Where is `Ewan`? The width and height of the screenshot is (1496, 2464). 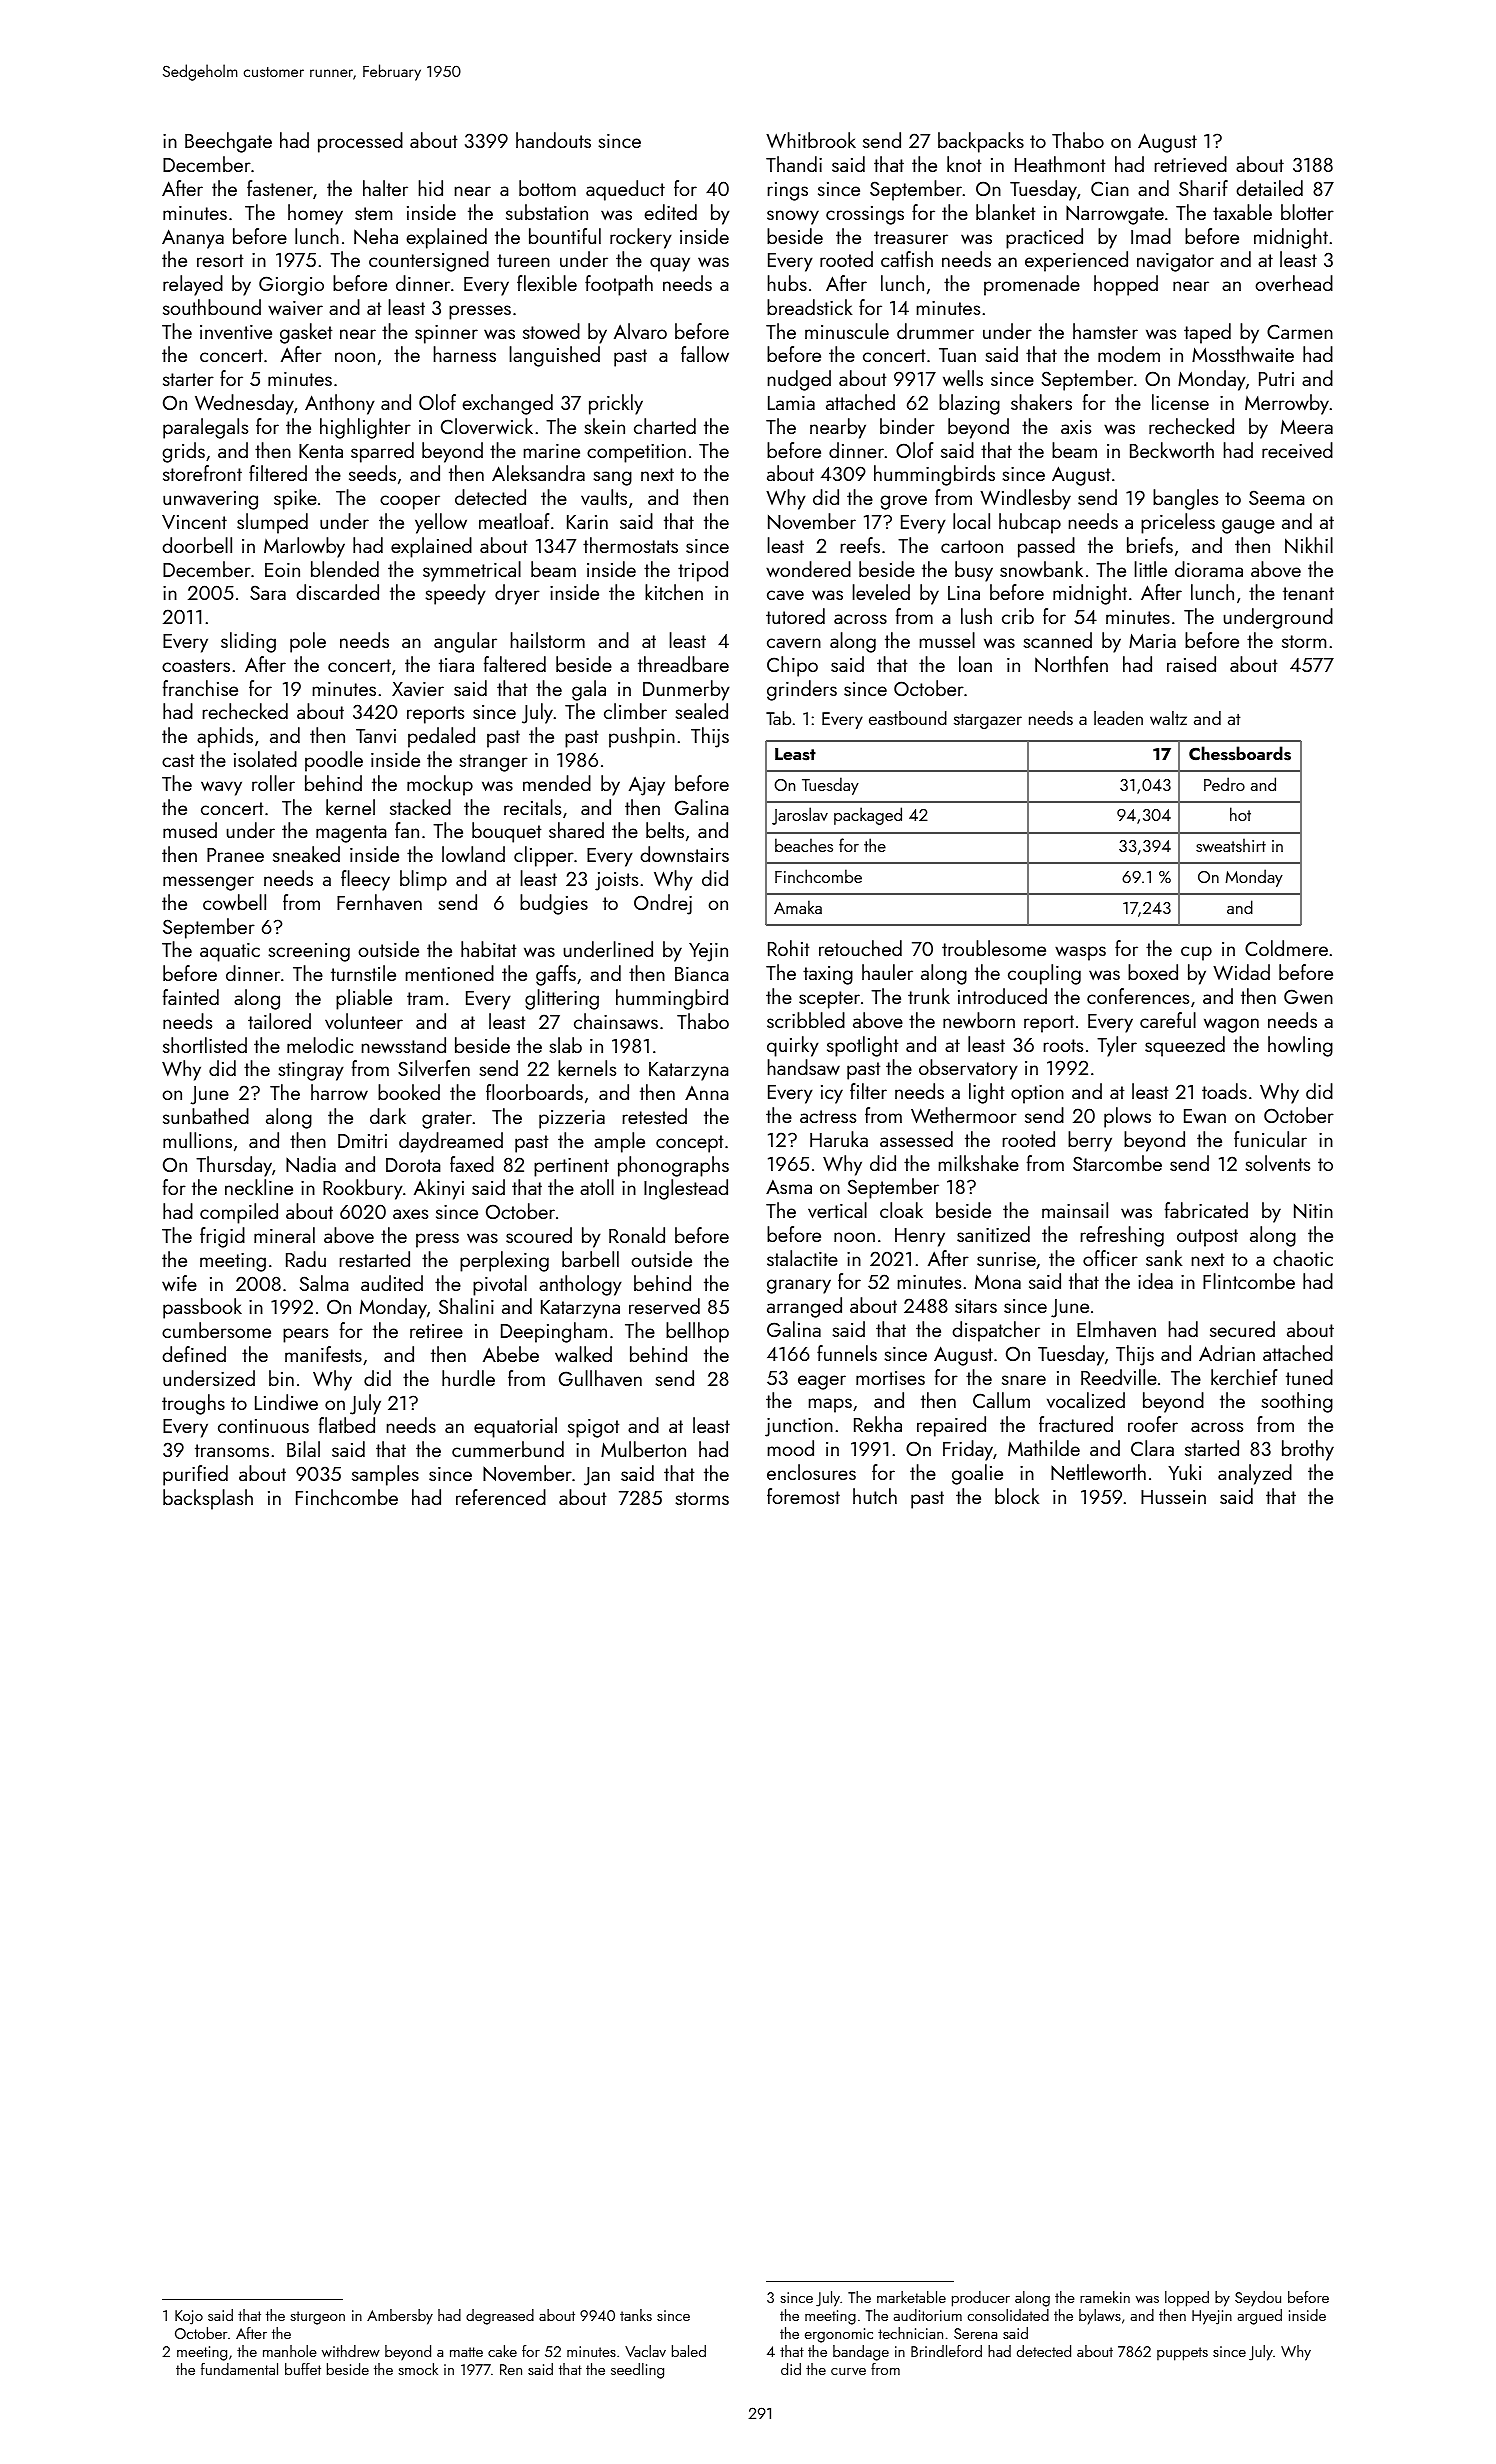 Ewan is located at coordinates (1205, 1116).
